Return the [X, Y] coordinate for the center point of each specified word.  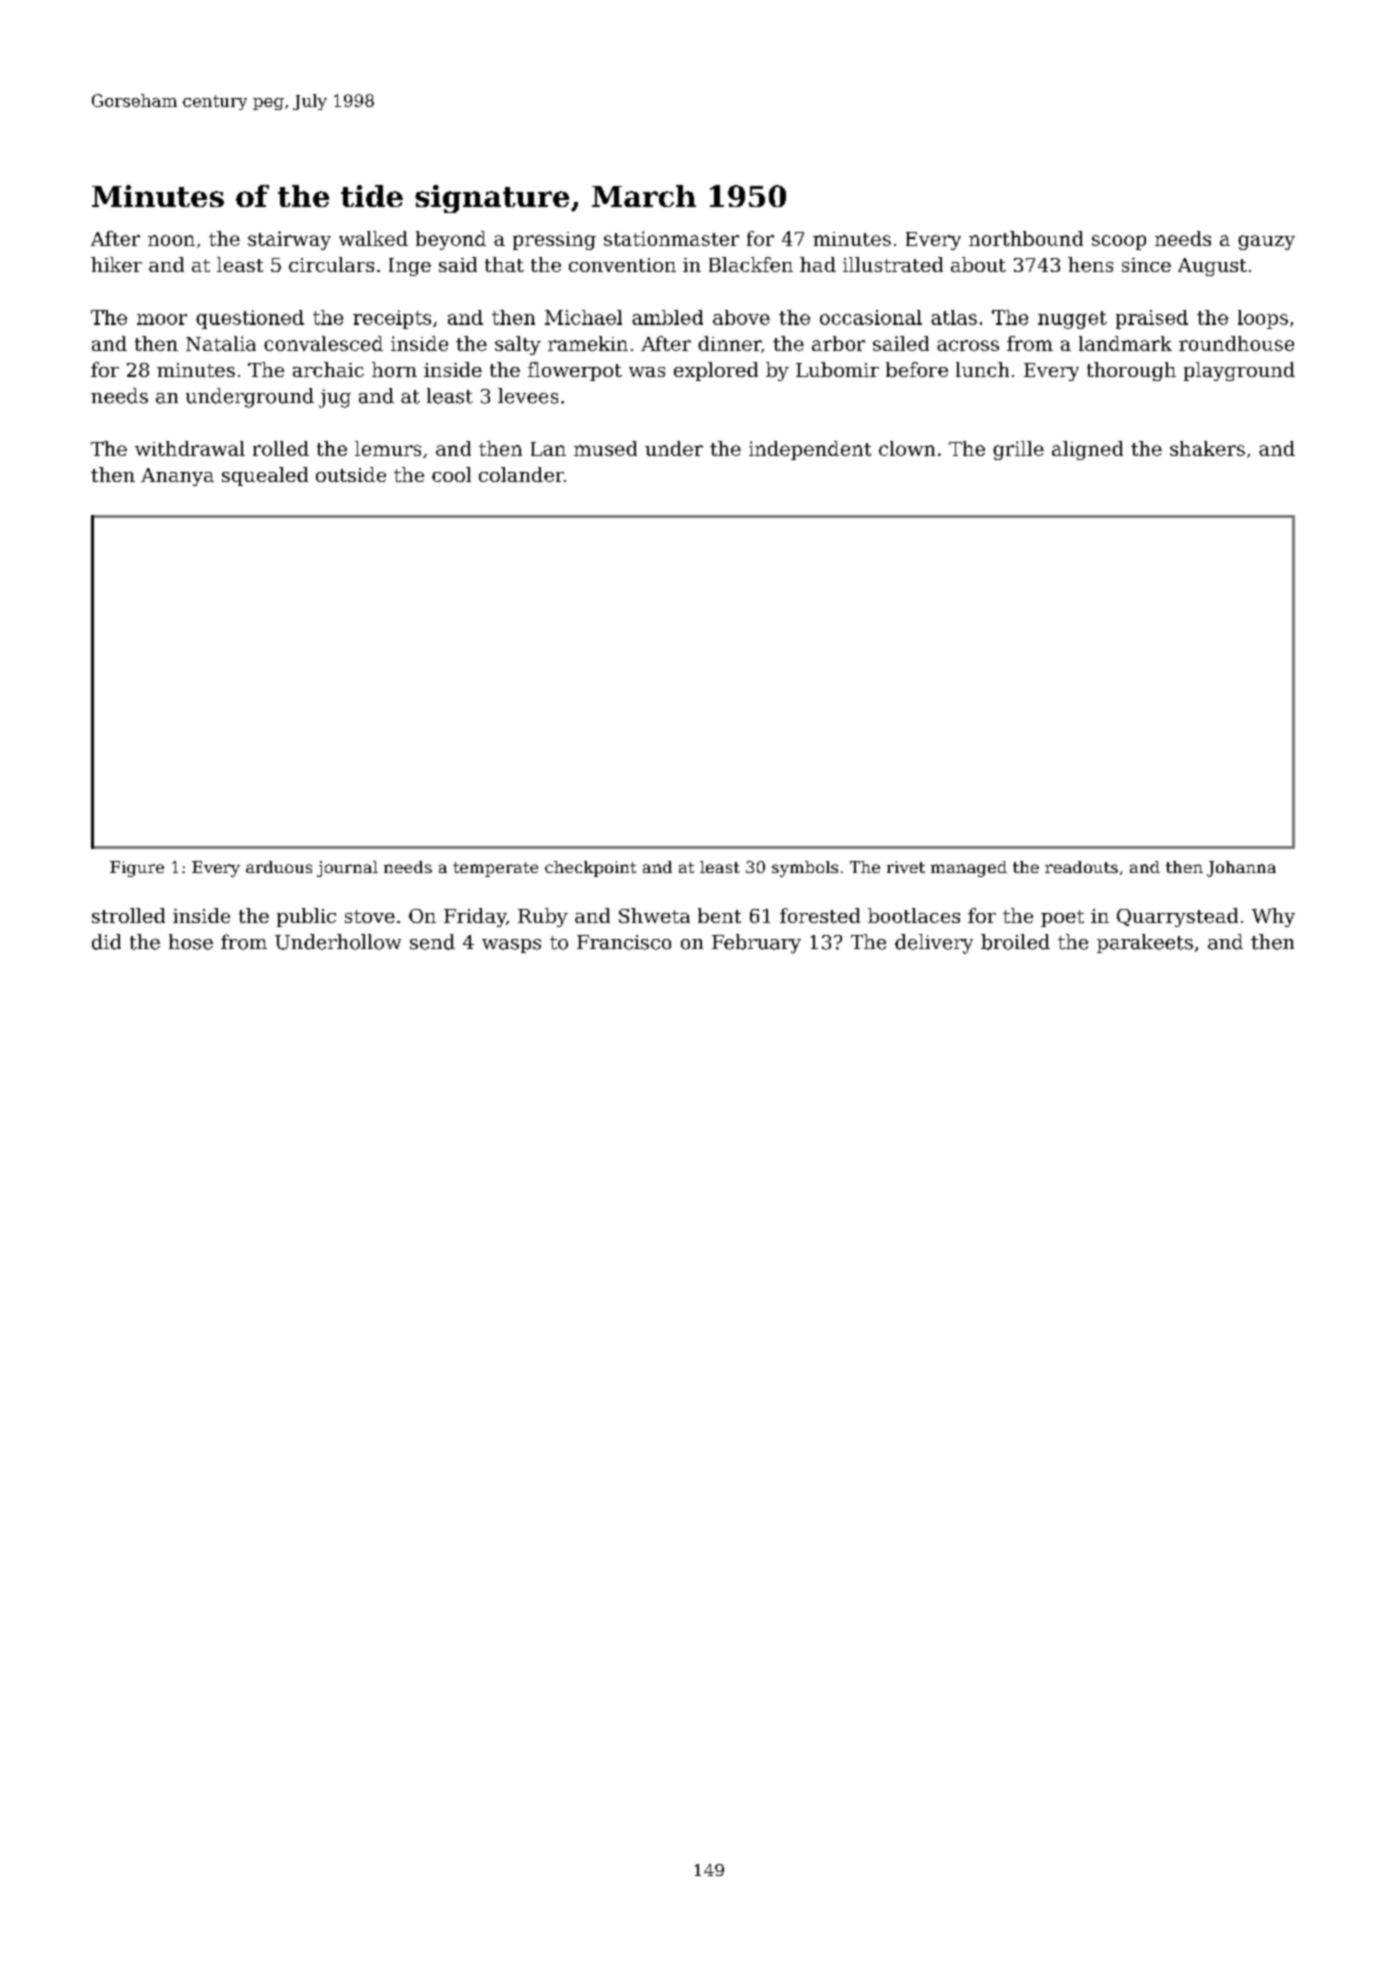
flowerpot [575, 371]
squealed [265, 476]
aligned [1087, 450]
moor [162, 319]
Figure [137, 869]
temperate [495, 869]
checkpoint [590, 869]
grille [1018, 450]
